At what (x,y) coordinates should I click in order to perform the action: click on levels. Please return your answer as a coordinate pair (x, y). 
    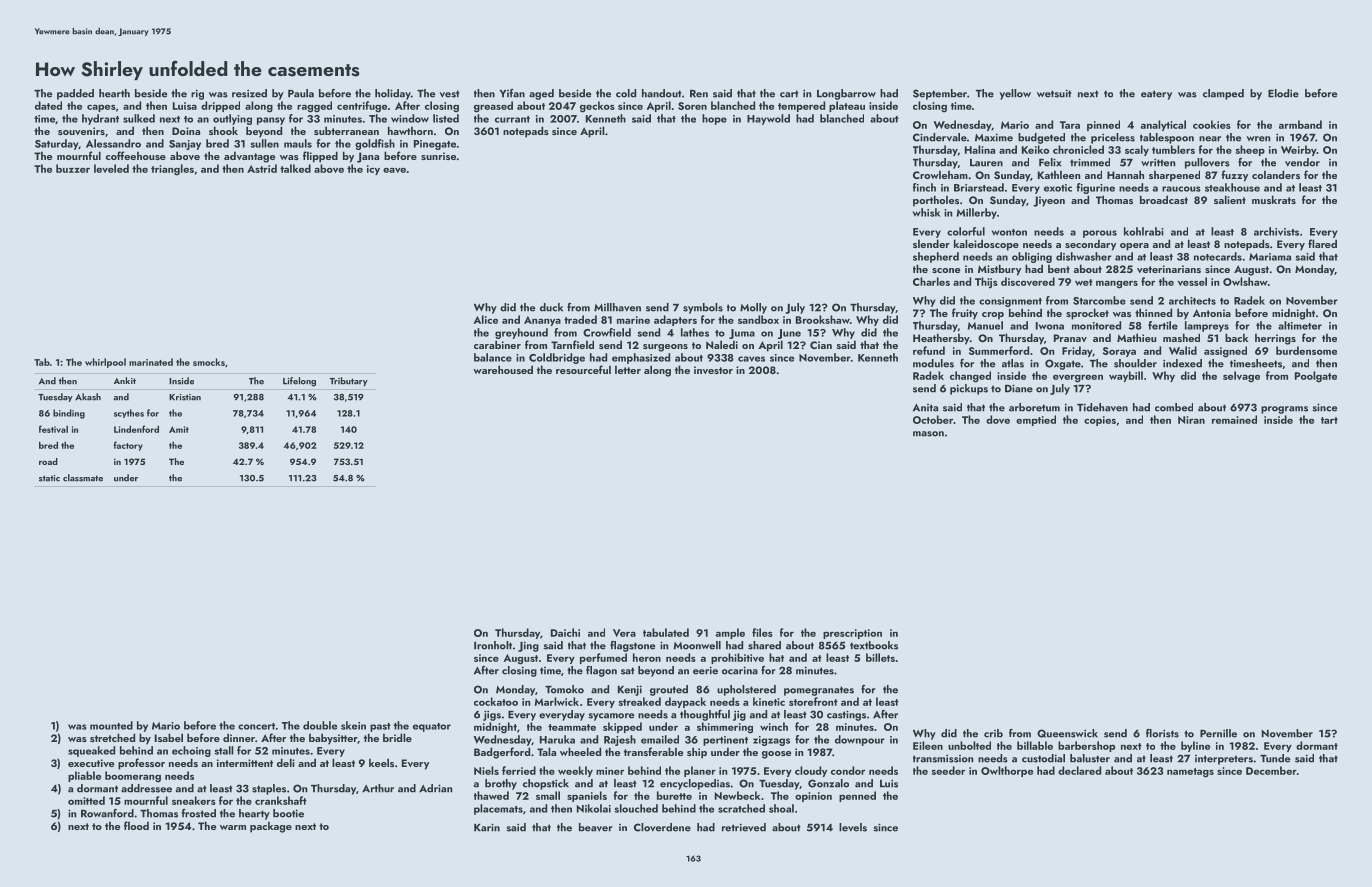
    Looking at the image, I should click on (853, 827).
